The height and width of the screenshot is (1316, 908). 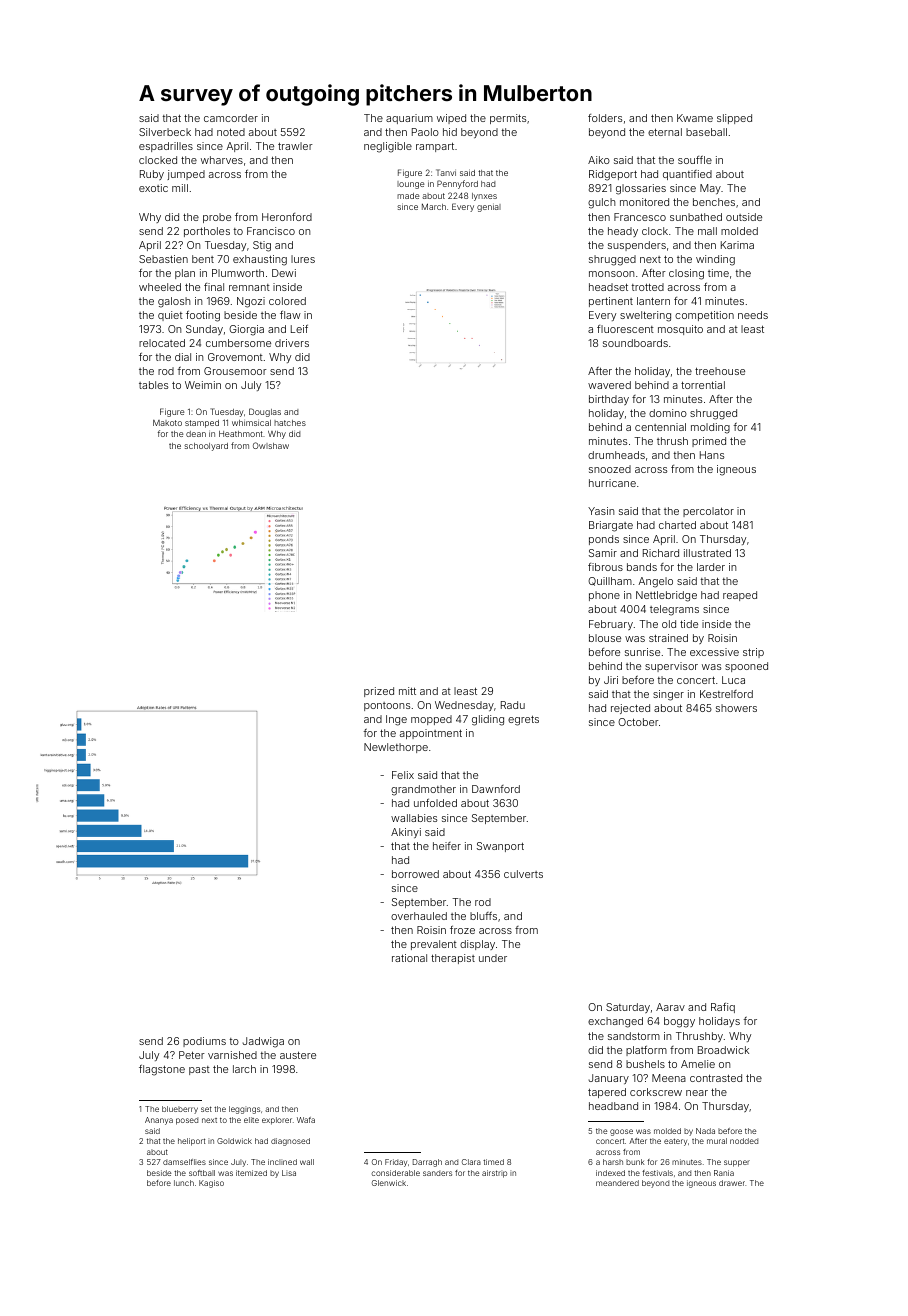 What do you see at coordinates (734, 119) in the screenshot?
I see `slipped` at bounding box center [734, 119].
